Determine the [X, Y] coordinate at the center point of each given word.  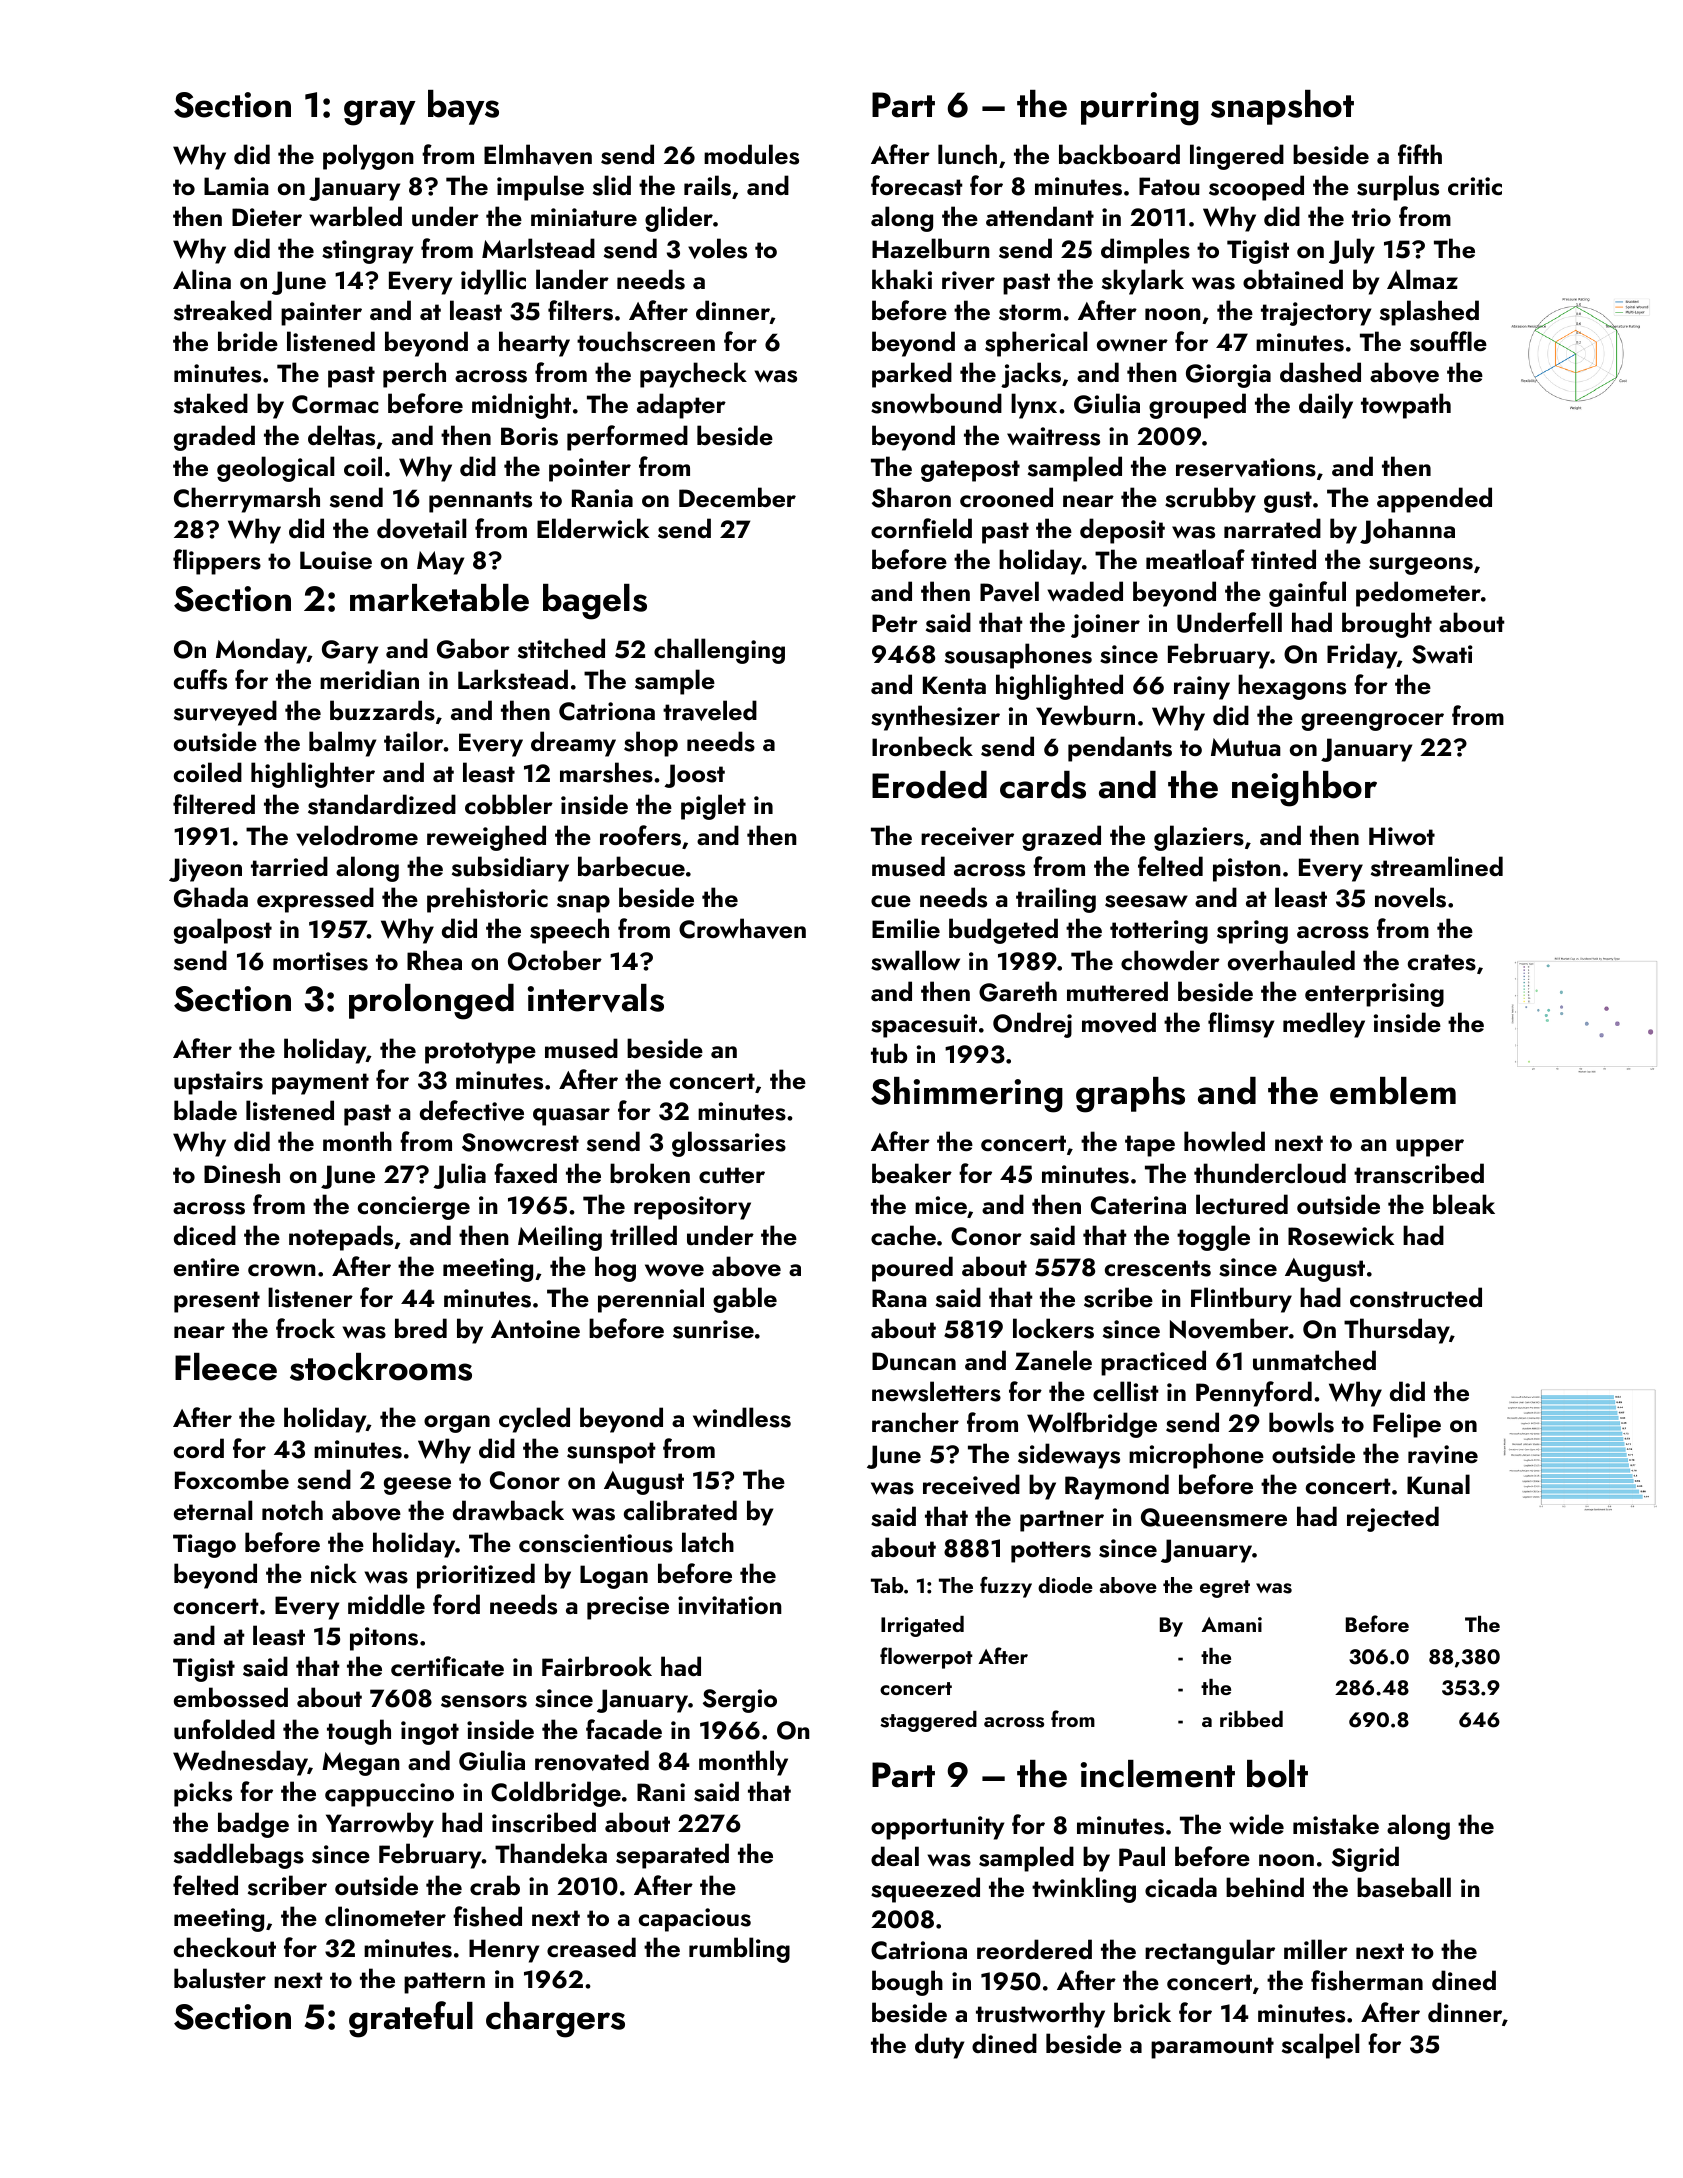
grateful [411, 2019]
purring [1140, 109]
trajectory [1316, 314]
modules [751, 154]
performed [627, 438]
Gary [350, 652]
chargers [555, 2020]
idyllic [493, 282]
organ [457, 1424]
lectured [1242, 1204]
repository [692, 1208]
